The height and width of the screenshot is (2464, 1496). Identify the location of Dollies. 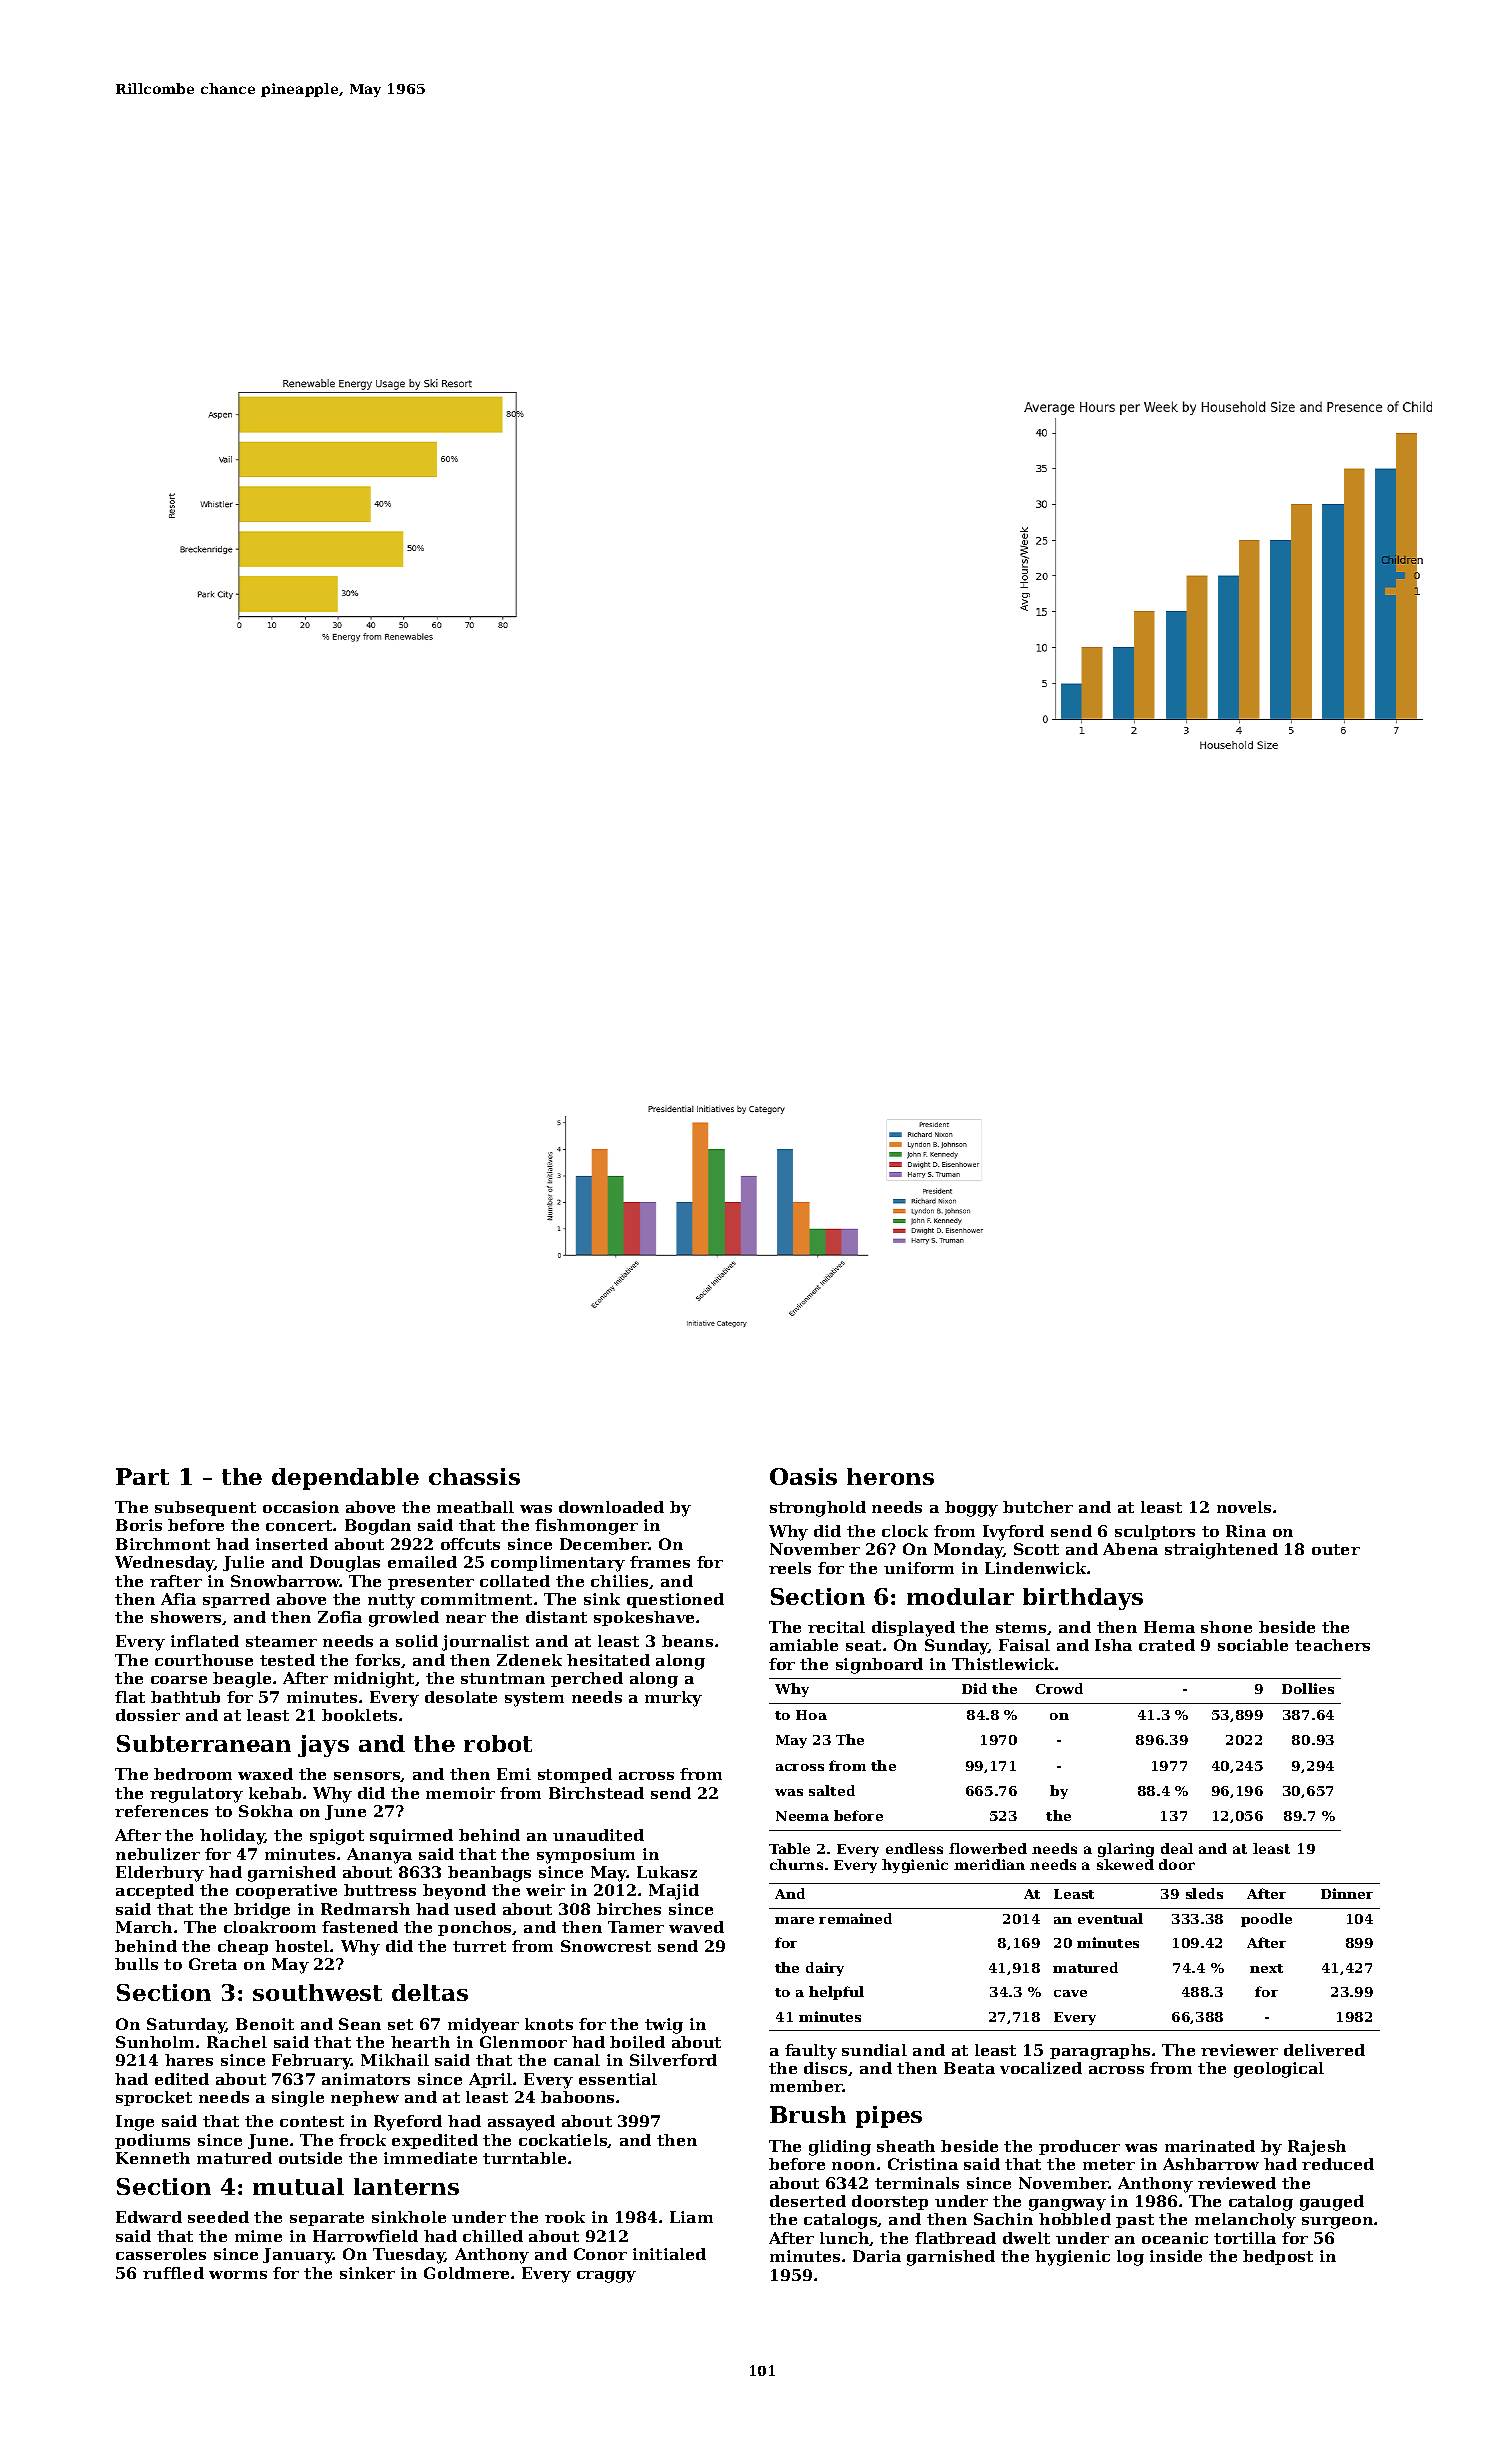
(1308, 1688).
